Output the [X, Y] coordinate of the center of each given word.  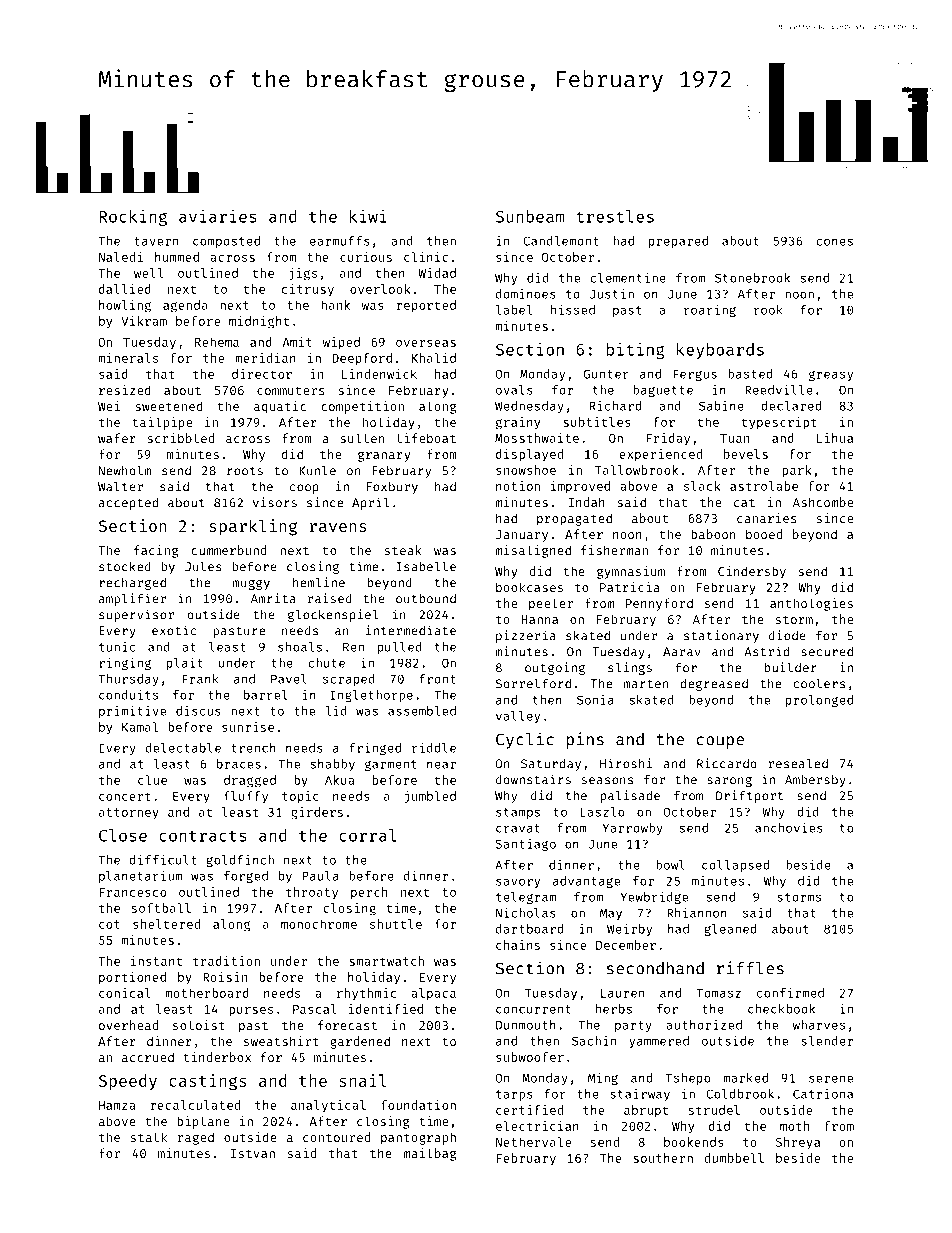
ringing [125, 663]
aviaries [218, 216]
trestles [615, 216]
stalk [149, 1137]
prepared [678, 242]
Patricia [630, 587]
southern [663, 1158]
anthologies [811, 604]
